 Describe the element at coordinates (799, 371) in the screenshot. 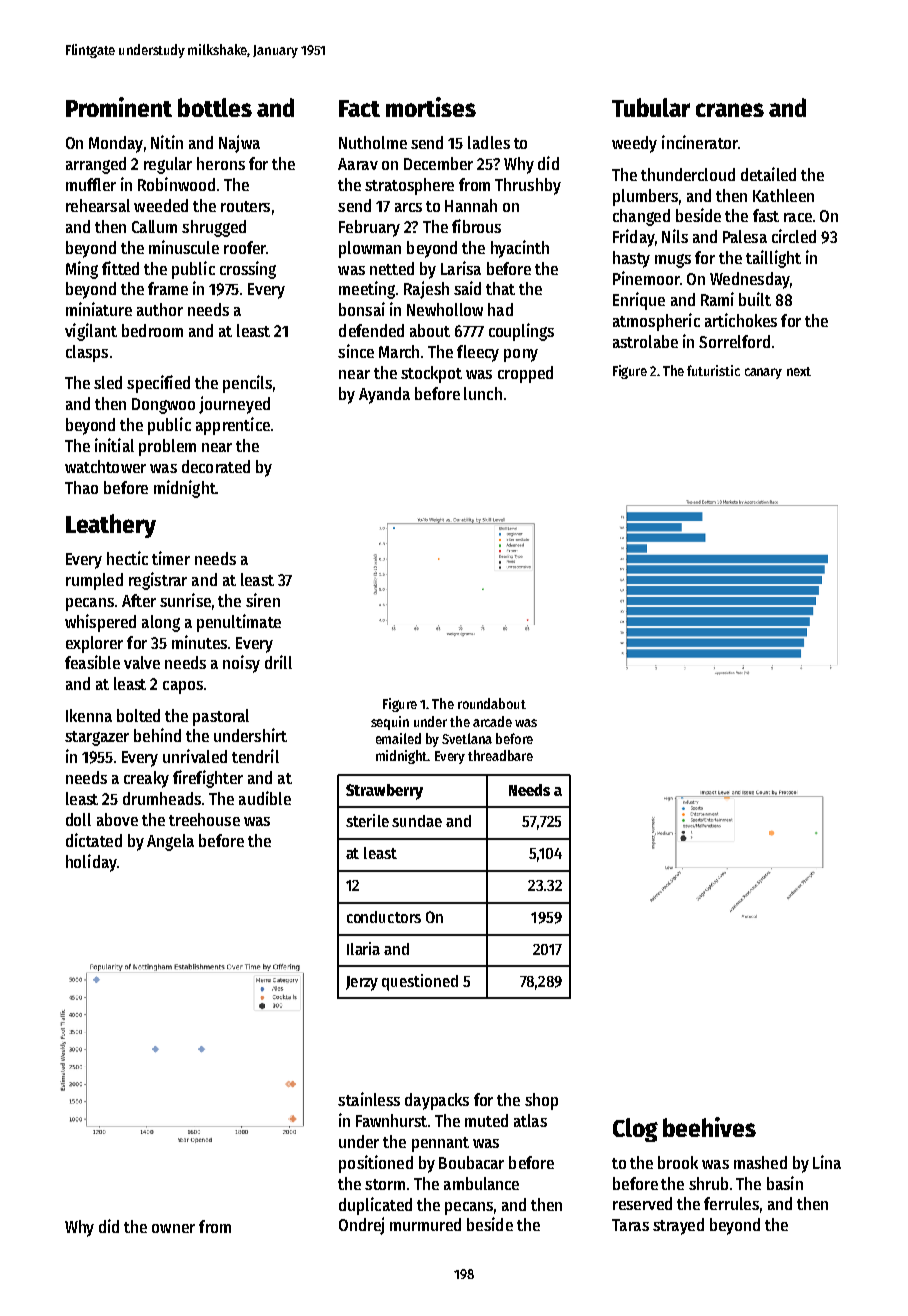

I see `next` at that location.
